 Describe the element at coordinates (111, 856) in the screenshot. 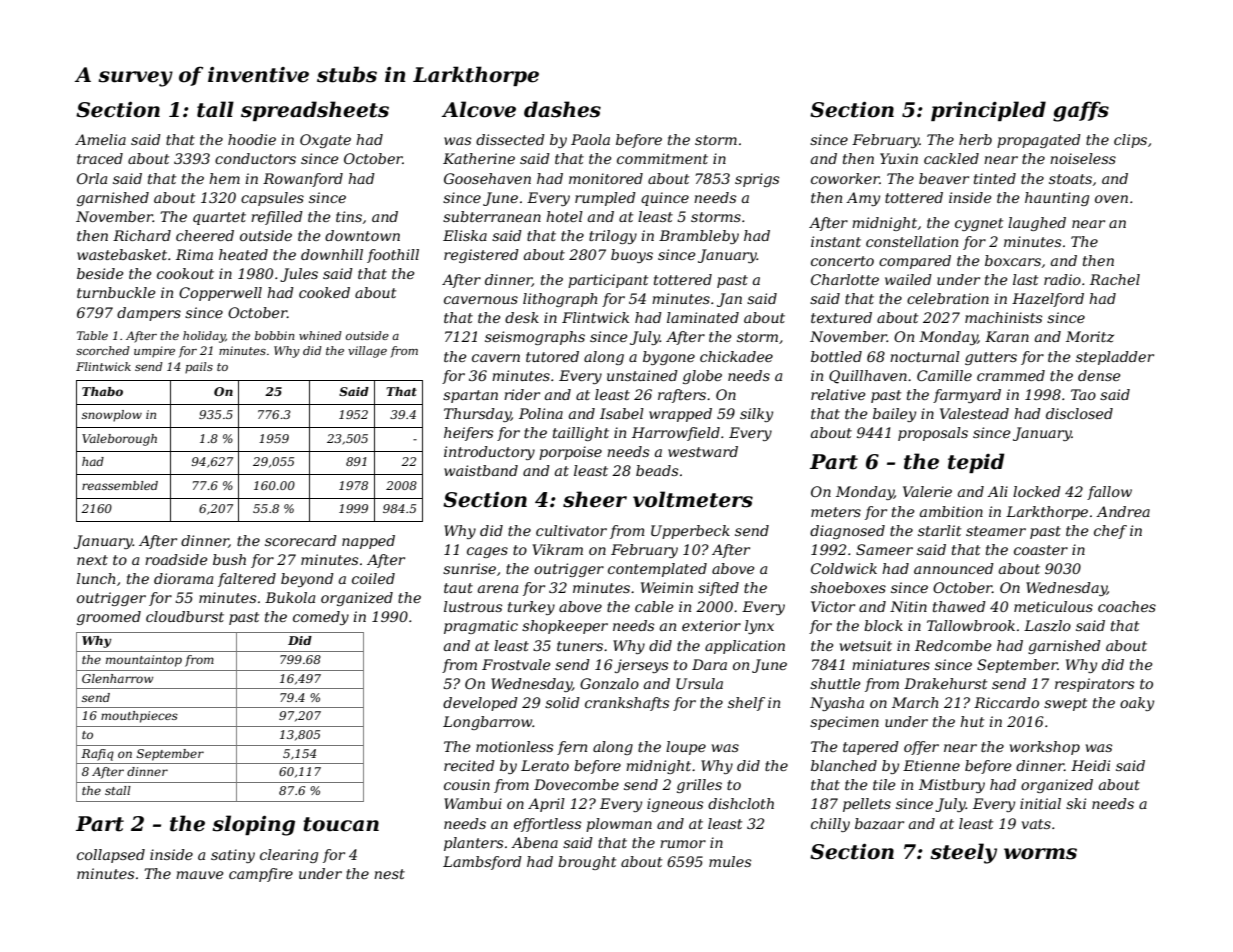

I see `collapsed` at that location.
